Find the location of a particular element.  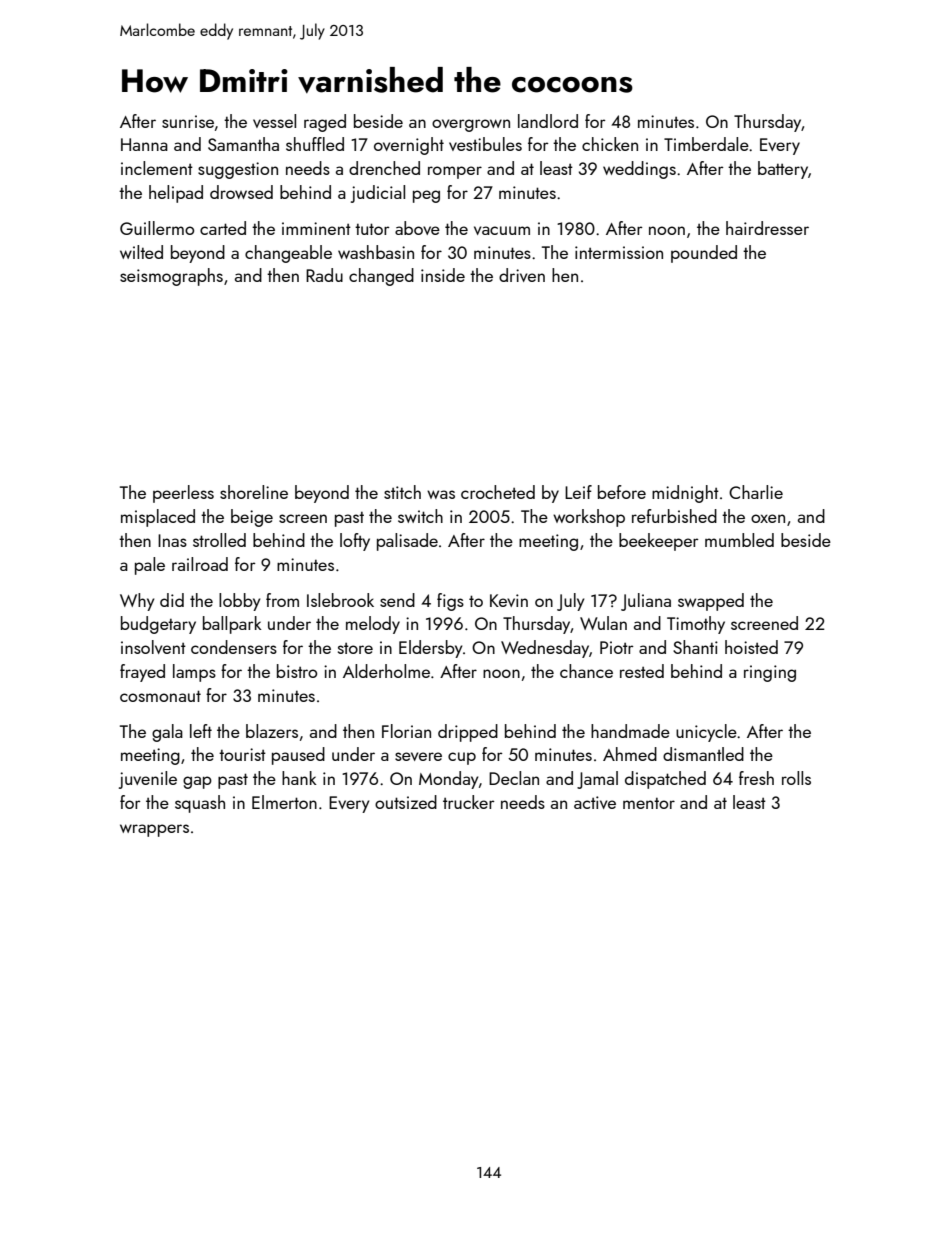

Timberdale is located at coordinates (706, 144).
